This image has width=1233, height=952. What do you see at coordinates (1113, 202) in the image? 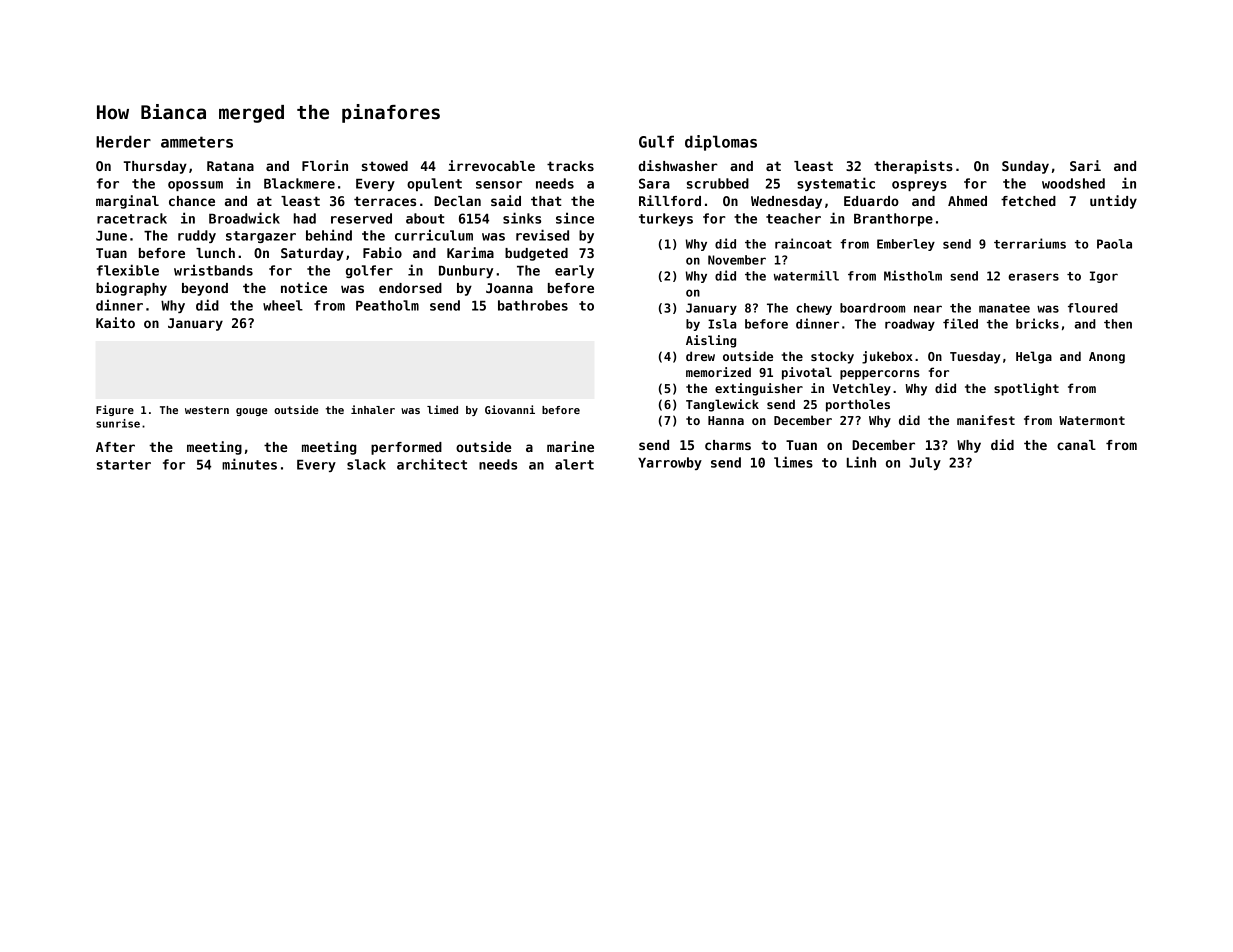
I see `untidy` at bounding box center [1113, 202].
